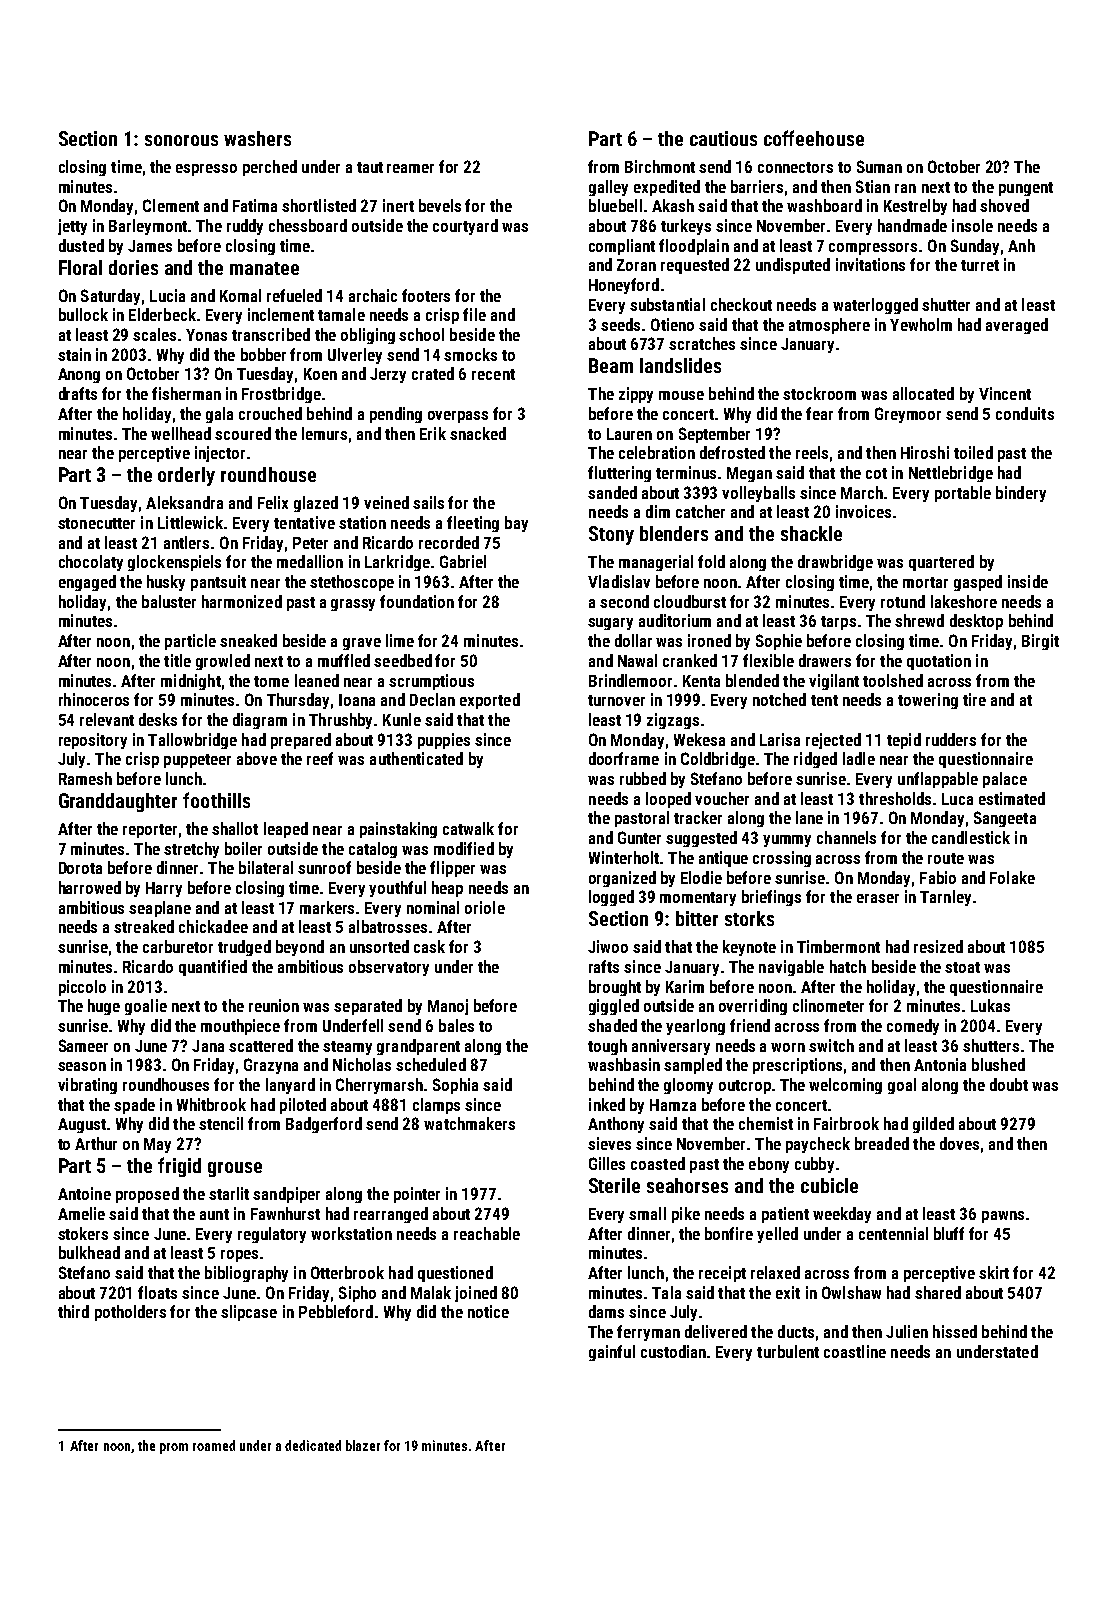 This page has height=1619, width=1118. Describe the element at coordinates (242, 601) in the page. I see `harmonized` at that location.
